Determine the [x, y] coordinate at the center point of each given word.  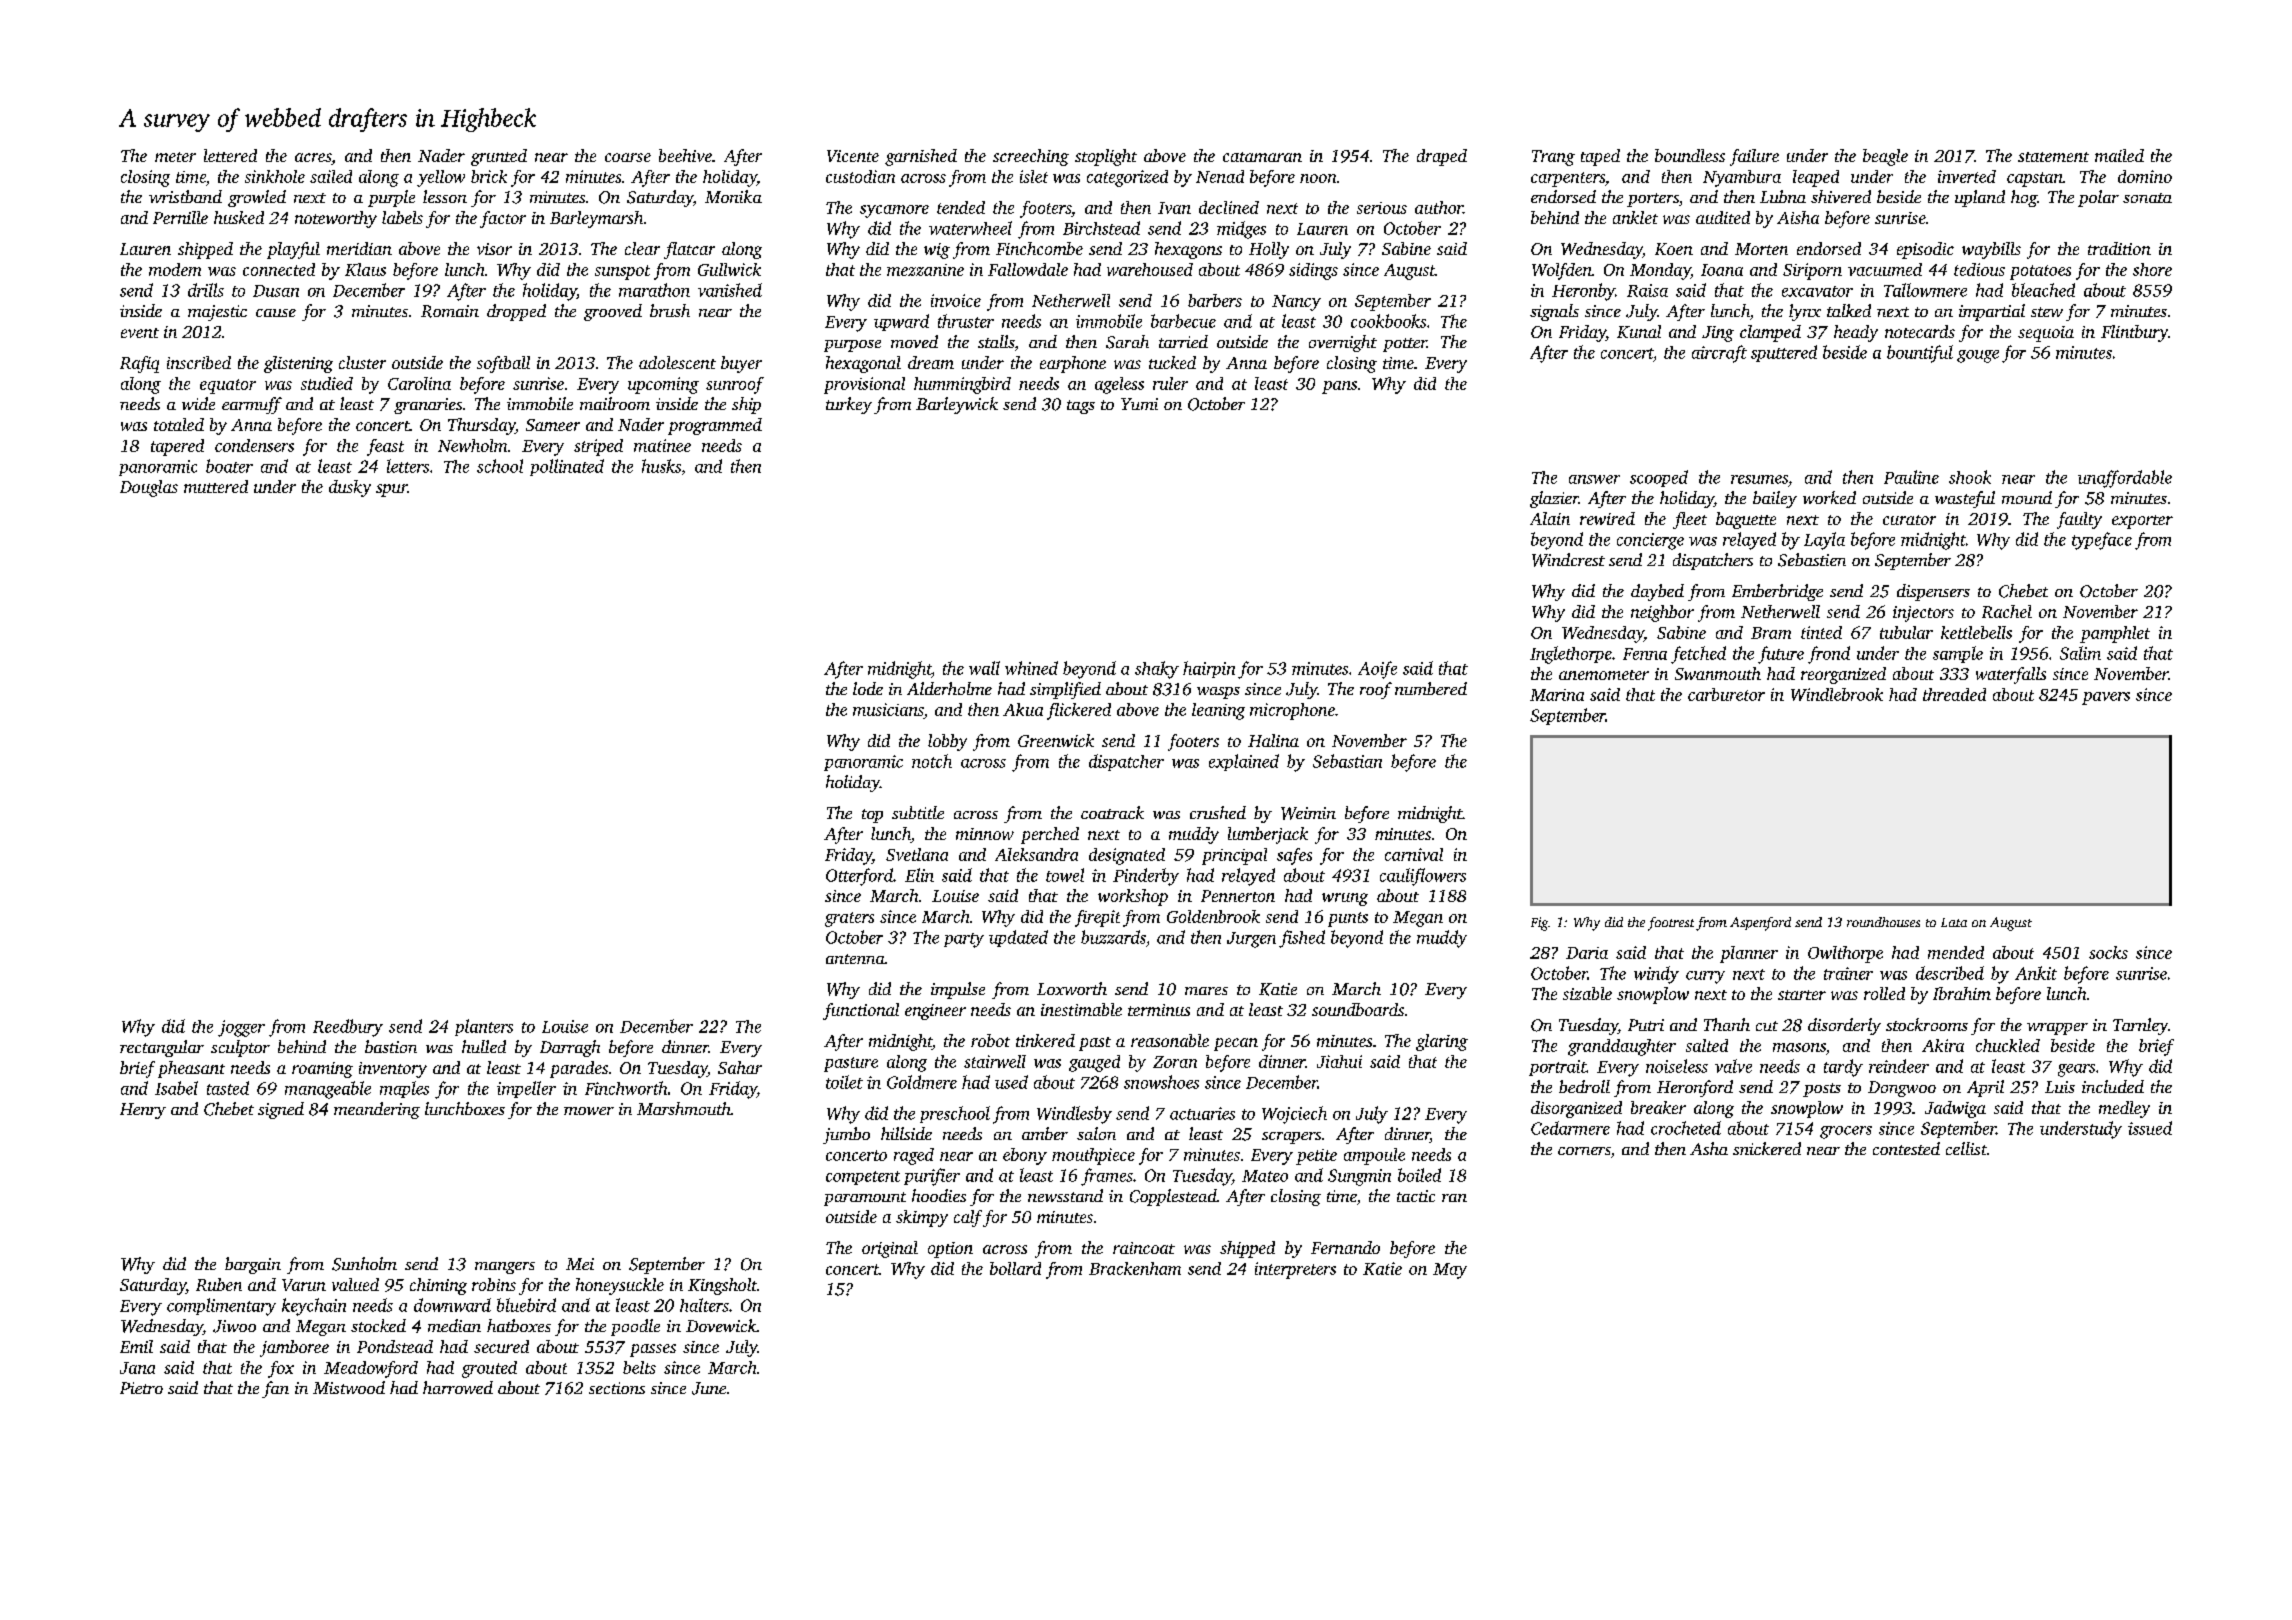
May [1450, 1271]
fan [275, 1389]
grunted [499, 157]
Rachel [2007, 611]
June [709, 1388]
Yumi [1139, 404]
